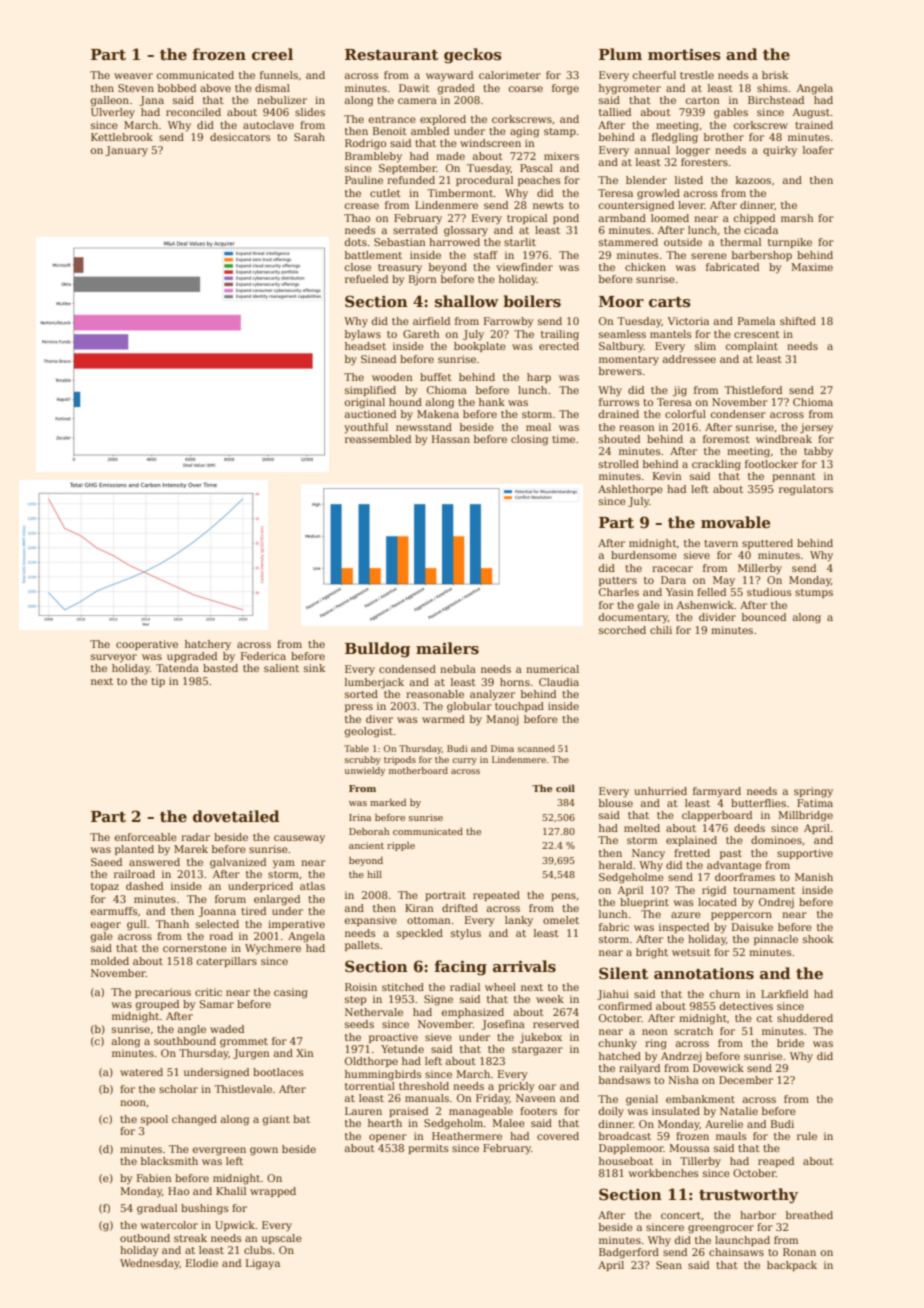  What do you see at coordinates (660, 791) in the screenshot?
I see `unhurried` at bounding box center [660, 791].
